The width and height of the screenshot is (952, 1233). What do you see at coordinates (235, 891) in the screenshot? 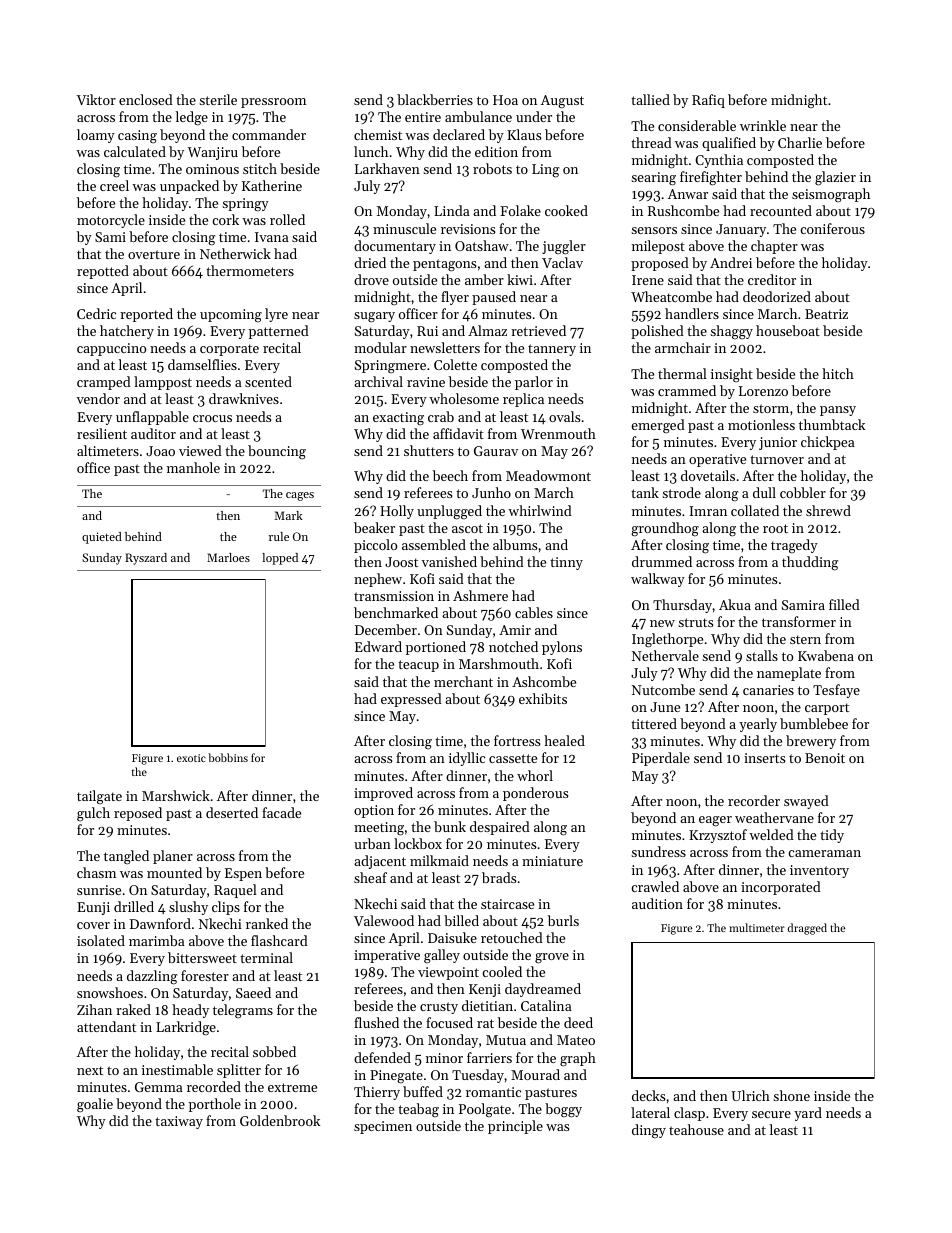
I see `Raquel` at bounding box center [235, 891].
